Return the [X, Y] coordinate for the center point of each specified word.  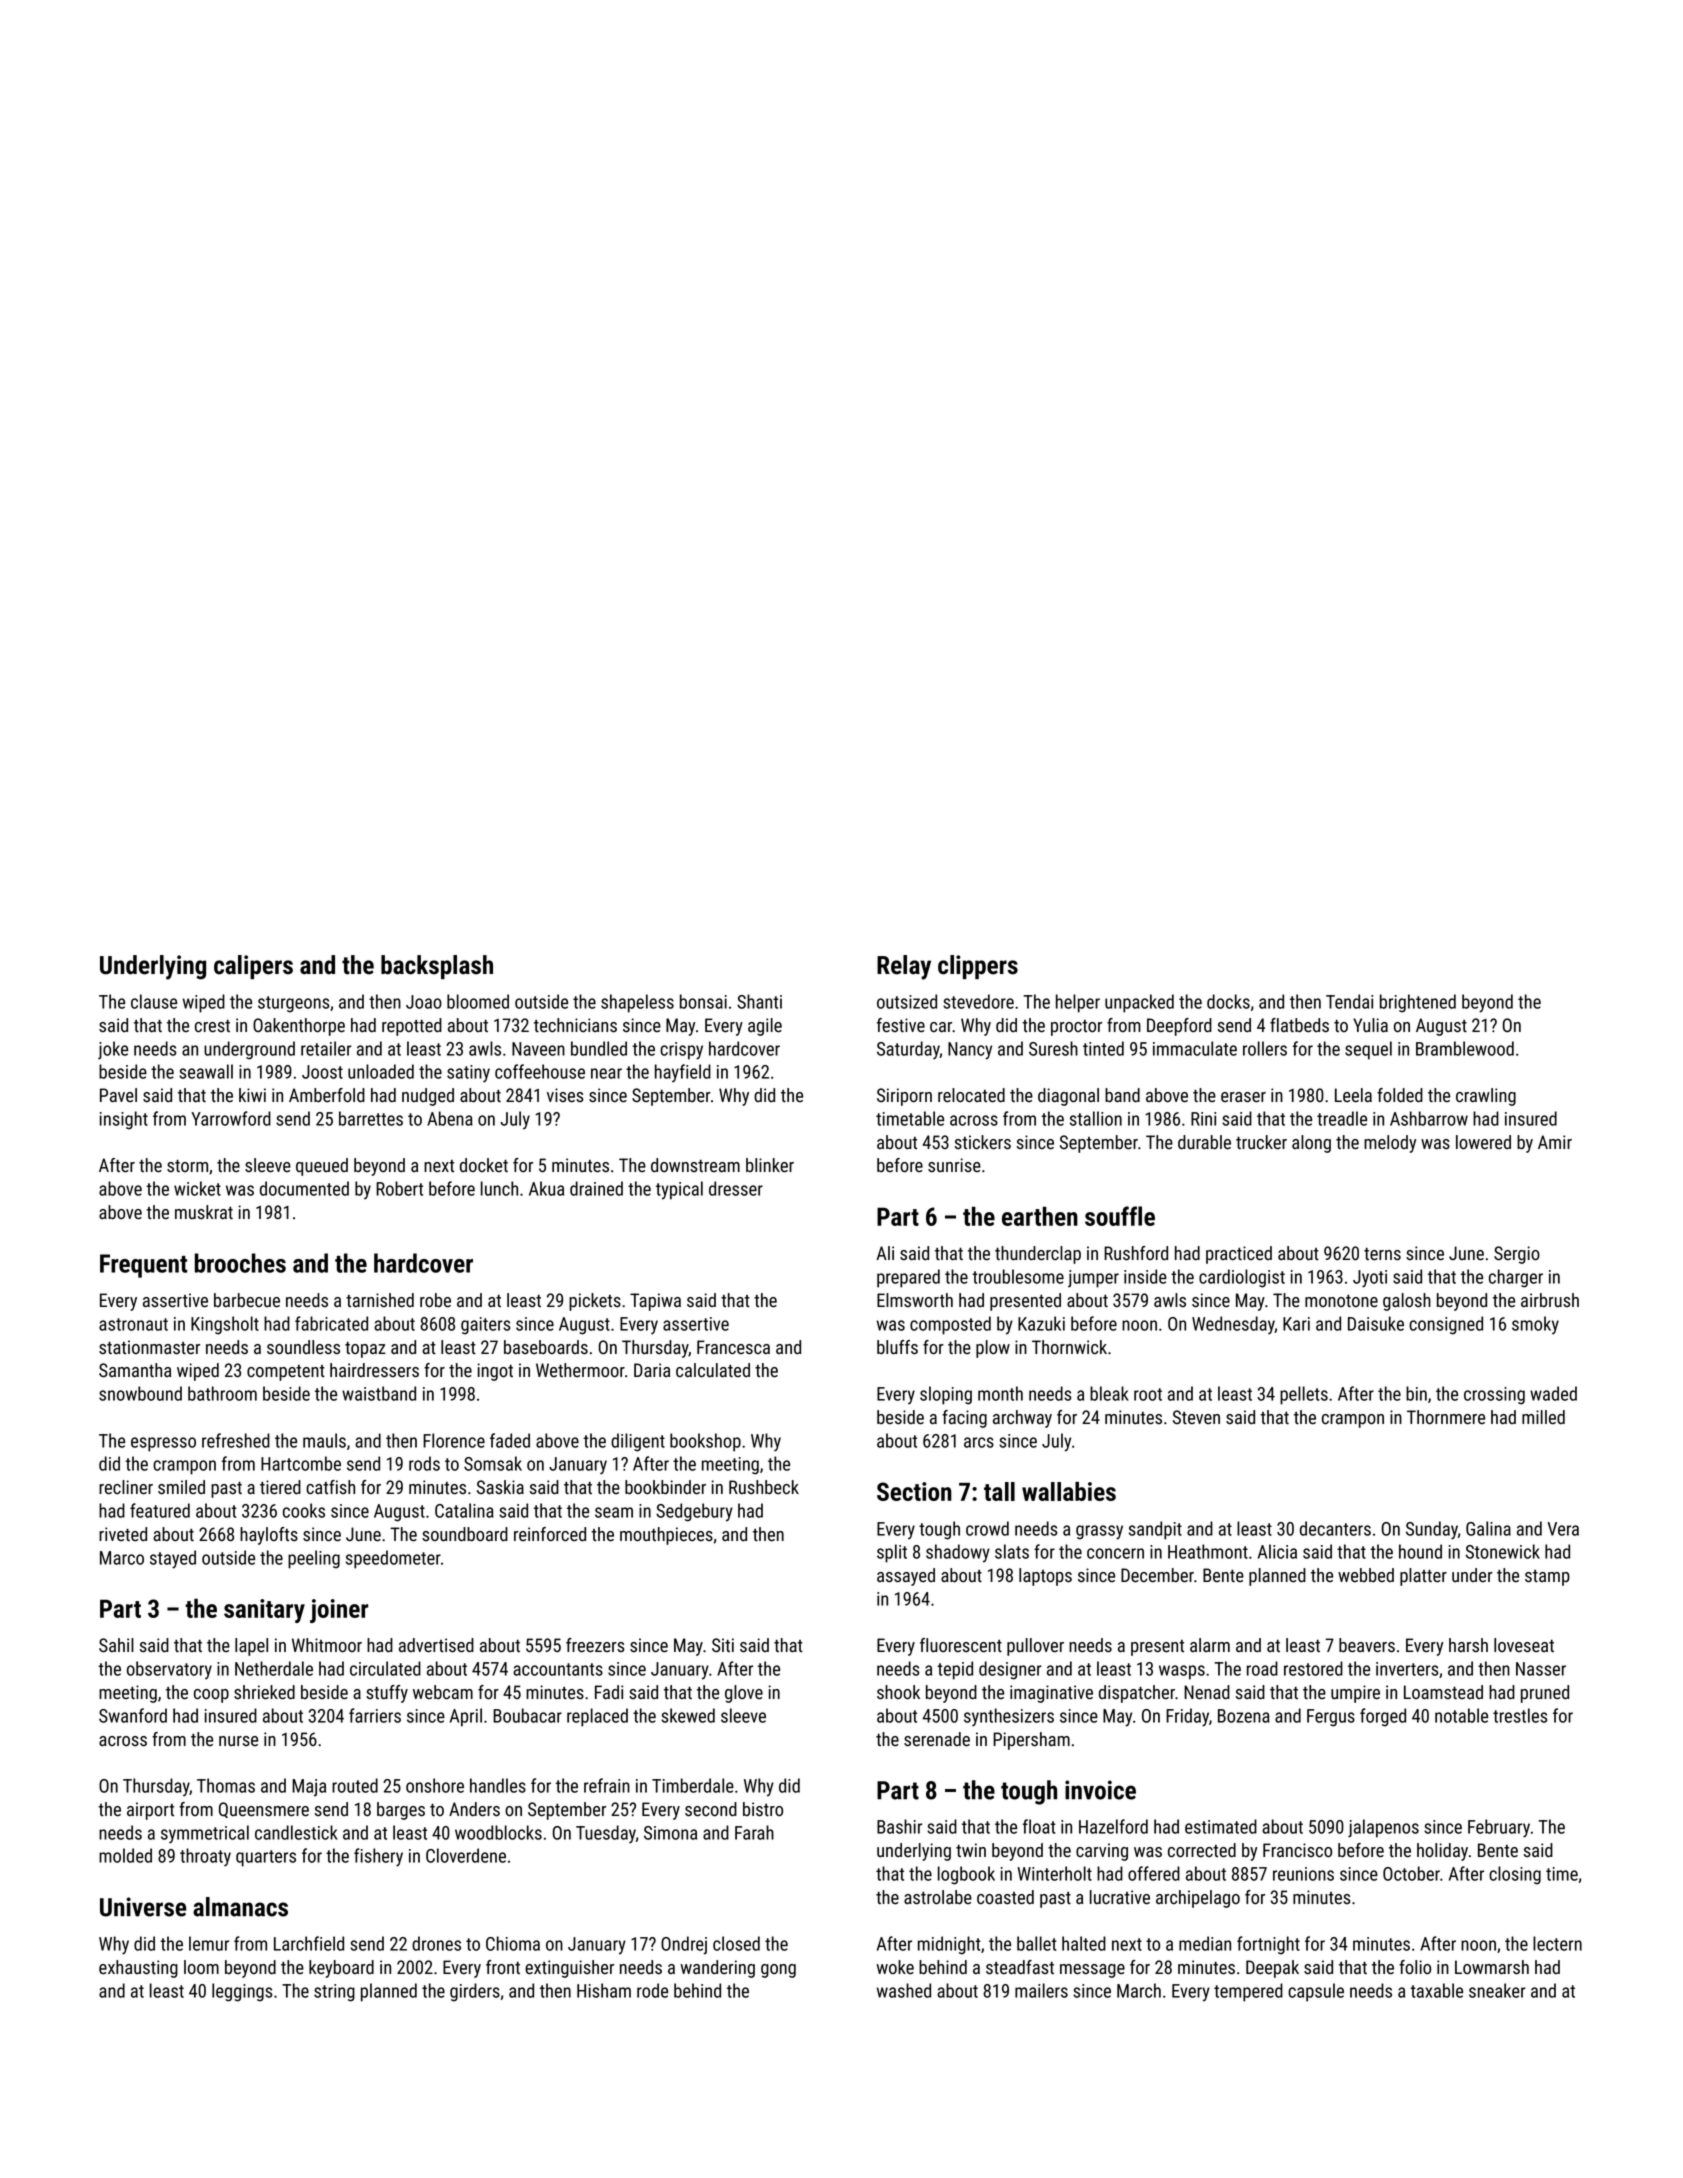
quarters [266, 1858]
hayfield [683, 1073]
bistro [763, 1809]
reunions [1303, 1874]
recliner [126, 1487]
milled [1543, 1417]
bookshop [705, 1442]
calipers [253, 967]
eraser [1243, 1097]
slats [1012, 1551]
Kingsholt [225, 1325]
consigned [1446, 1325]
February [1499, 1828]
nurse [238, 1741]
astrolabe [938, 1897]
